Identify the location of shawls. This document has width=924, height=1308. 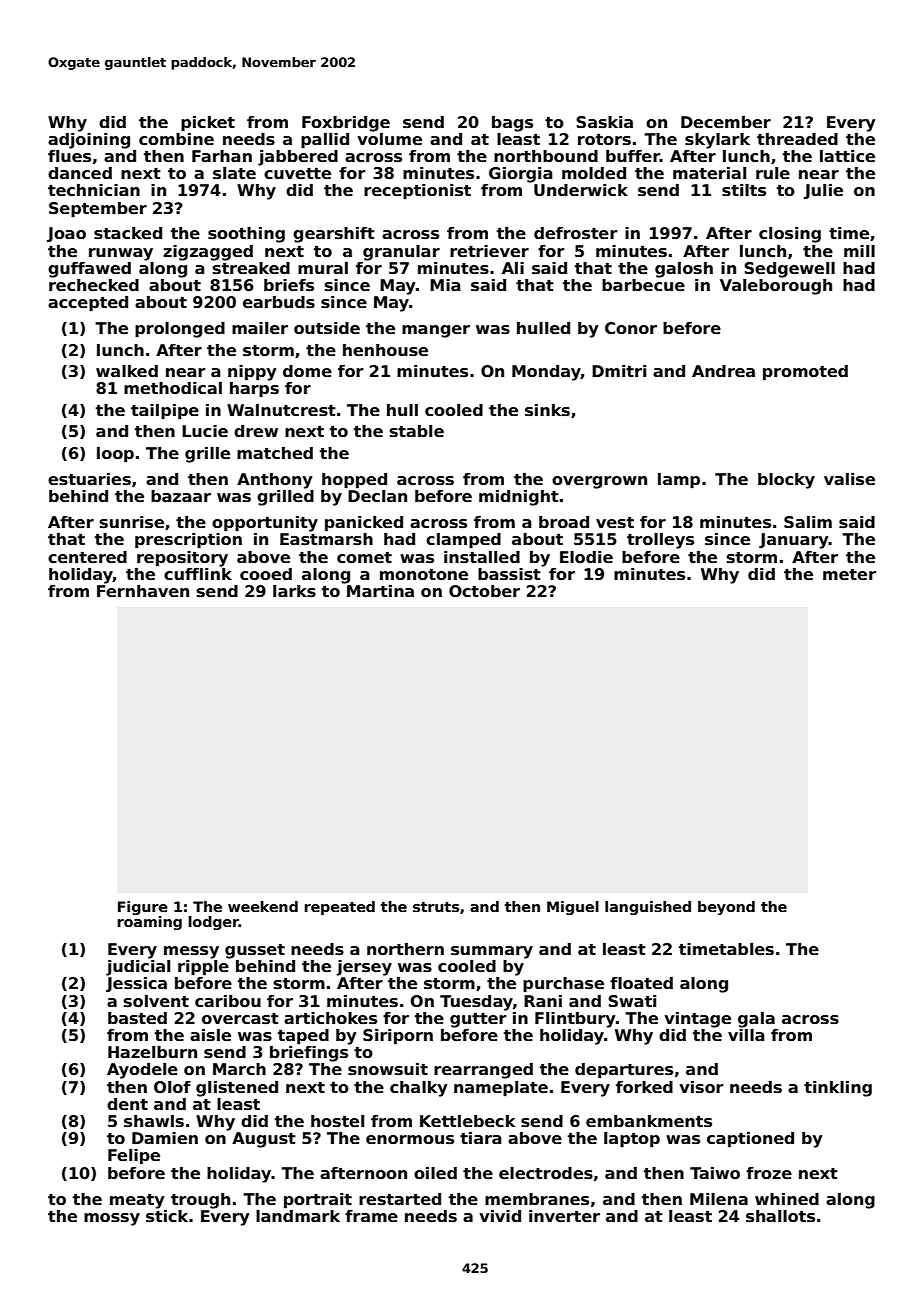
(154, 1121).
